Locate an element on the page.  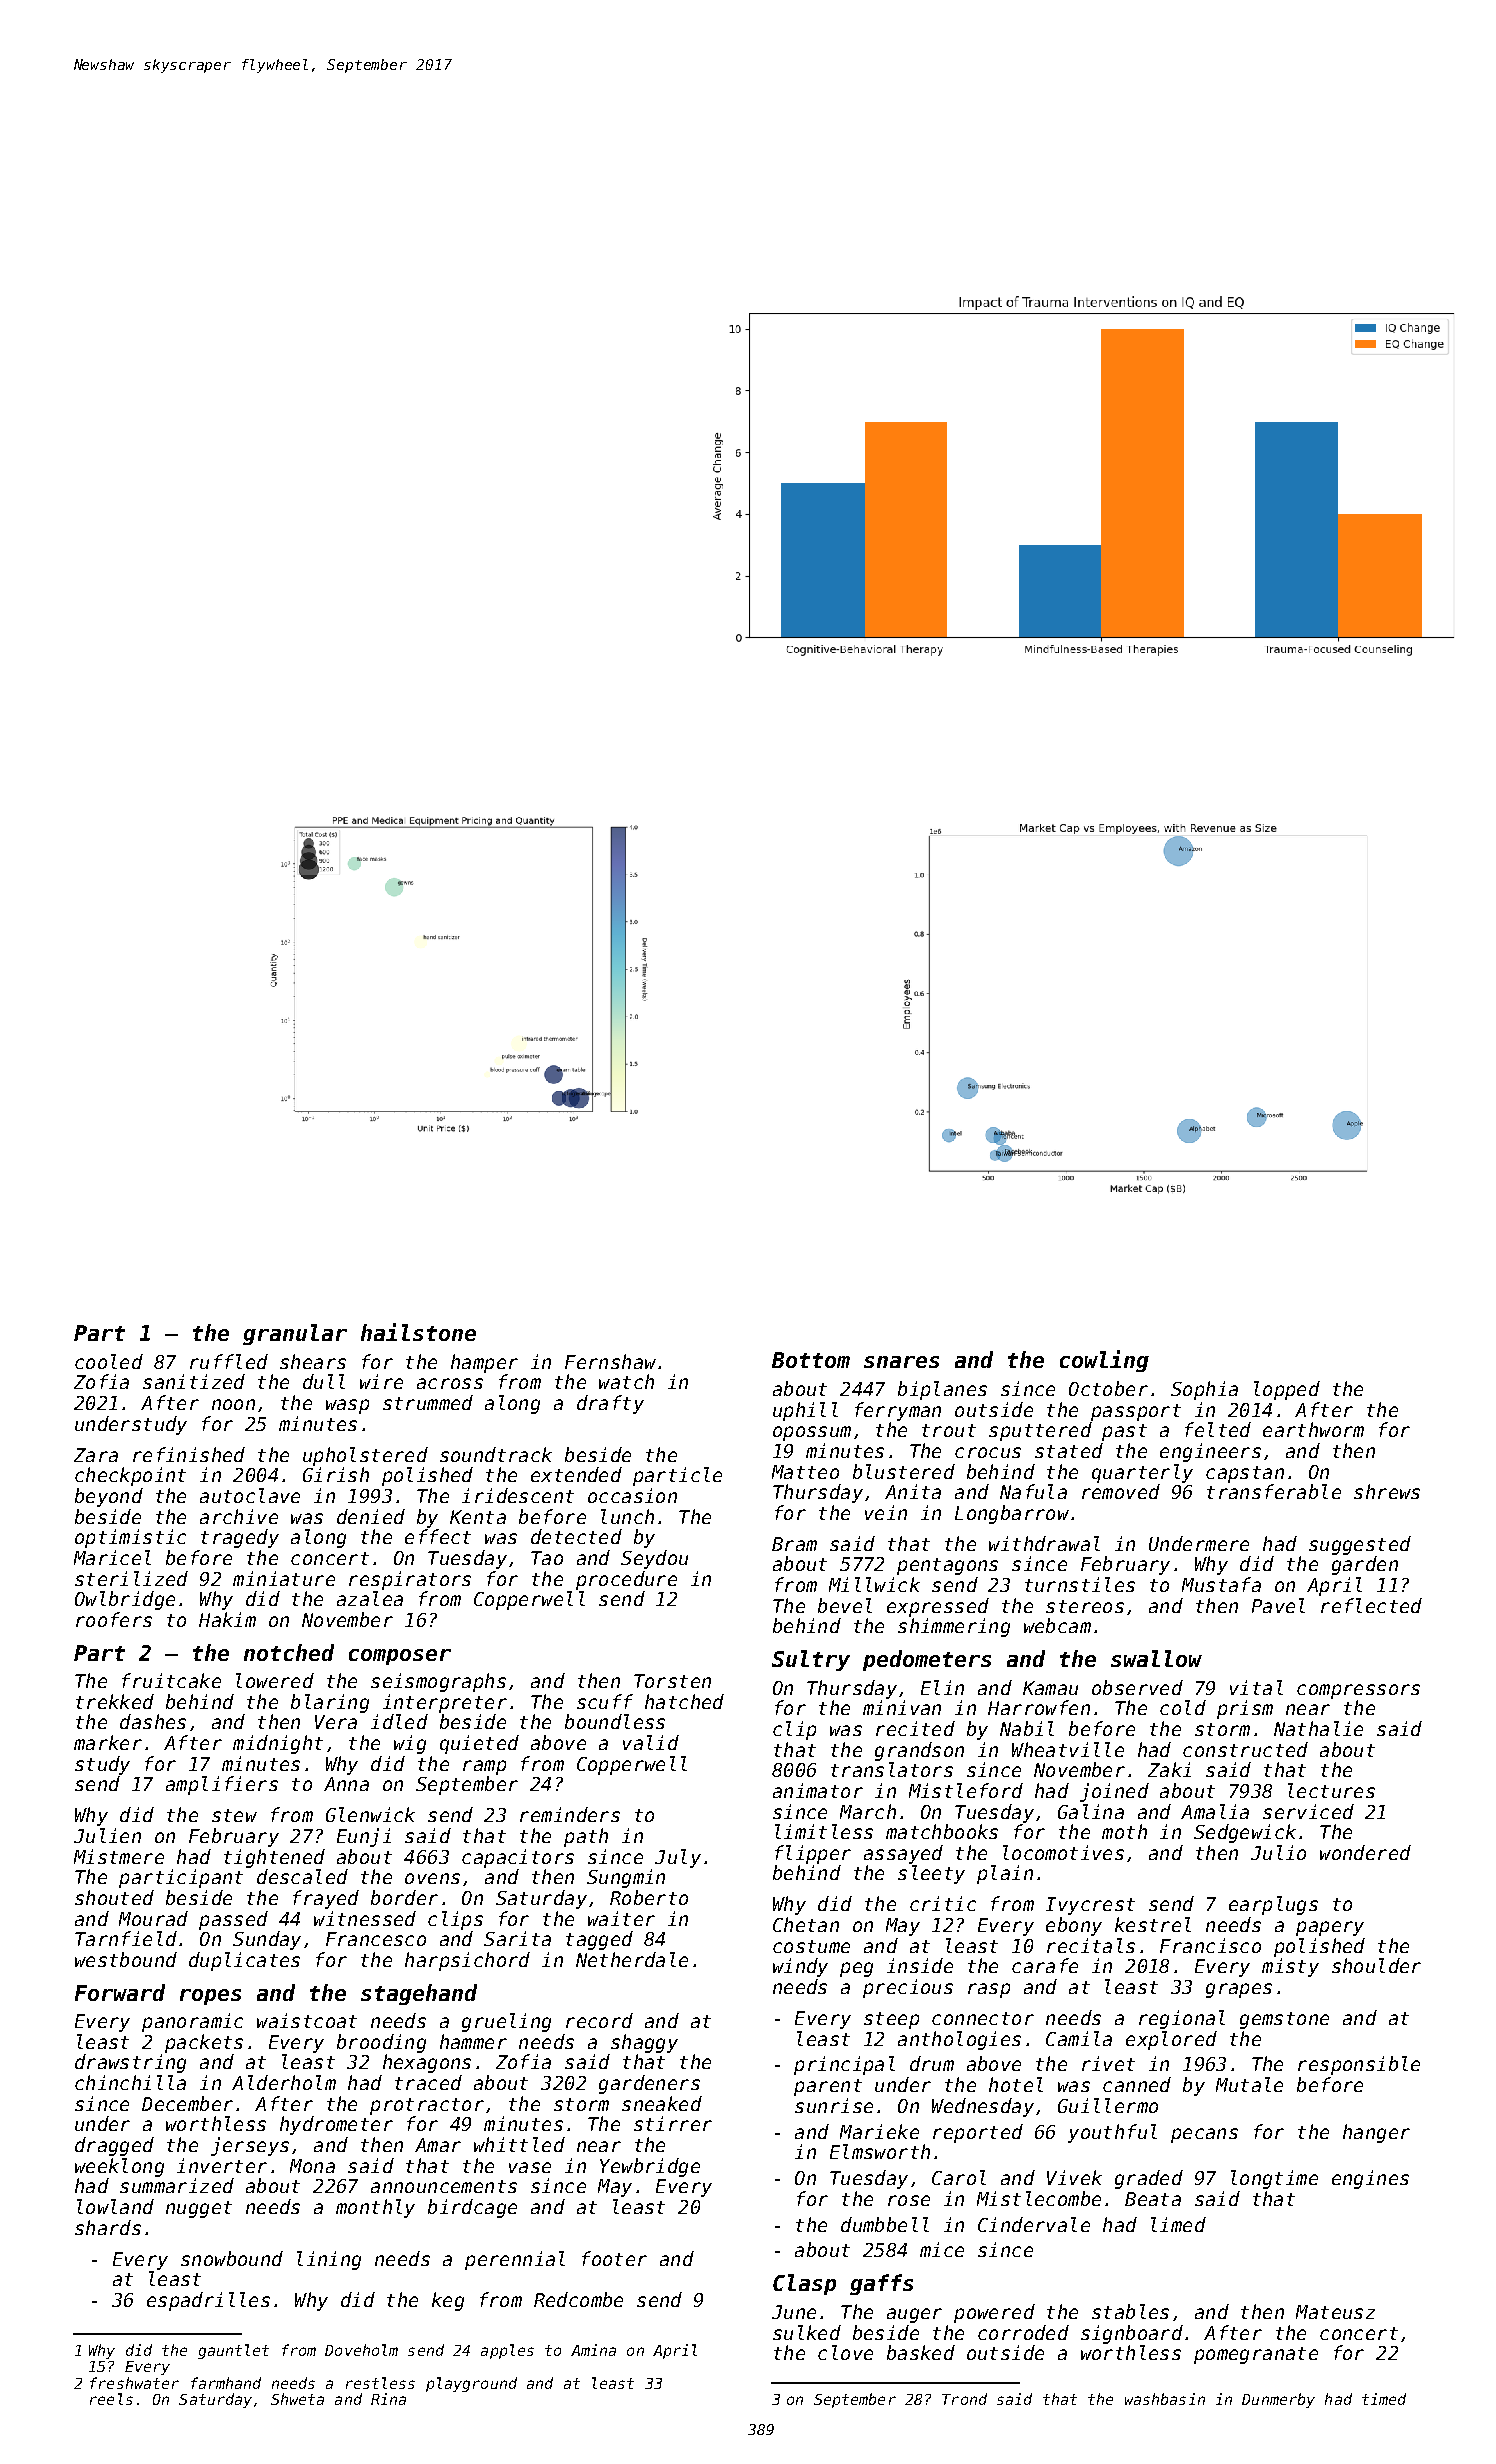
ropes is located at coordinates (210, 1997).
